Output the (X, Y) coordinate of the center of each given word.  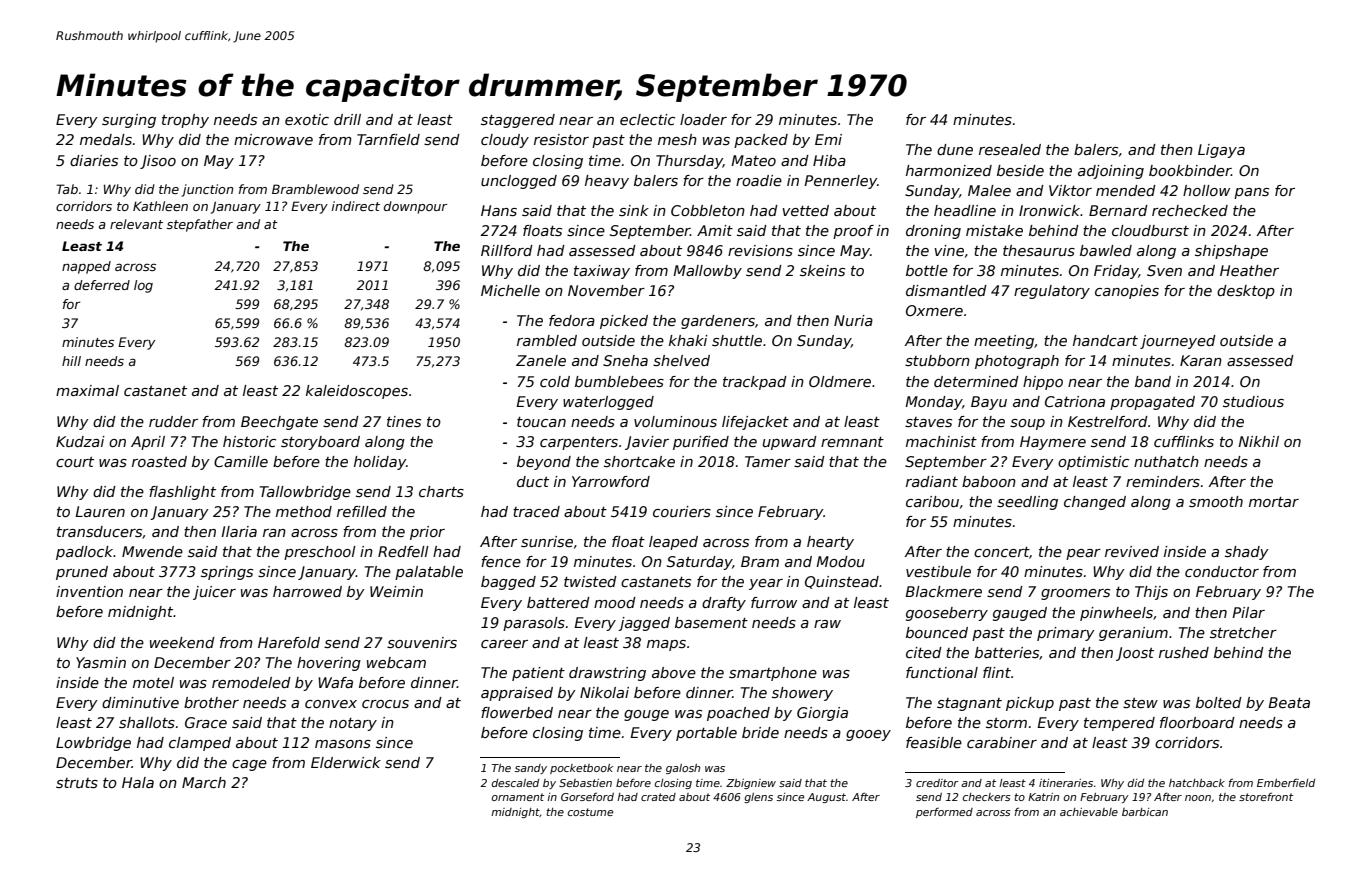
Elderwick (346, 762)
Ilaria (239, 531)
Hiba (829, 160)
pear (1083, 554)
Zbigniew (751, 784)
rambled (547, 340)
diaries (94, 160)
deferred (102, 285)
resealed (1010, 149)
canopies (1127, 292)
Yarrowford (611, 481)
